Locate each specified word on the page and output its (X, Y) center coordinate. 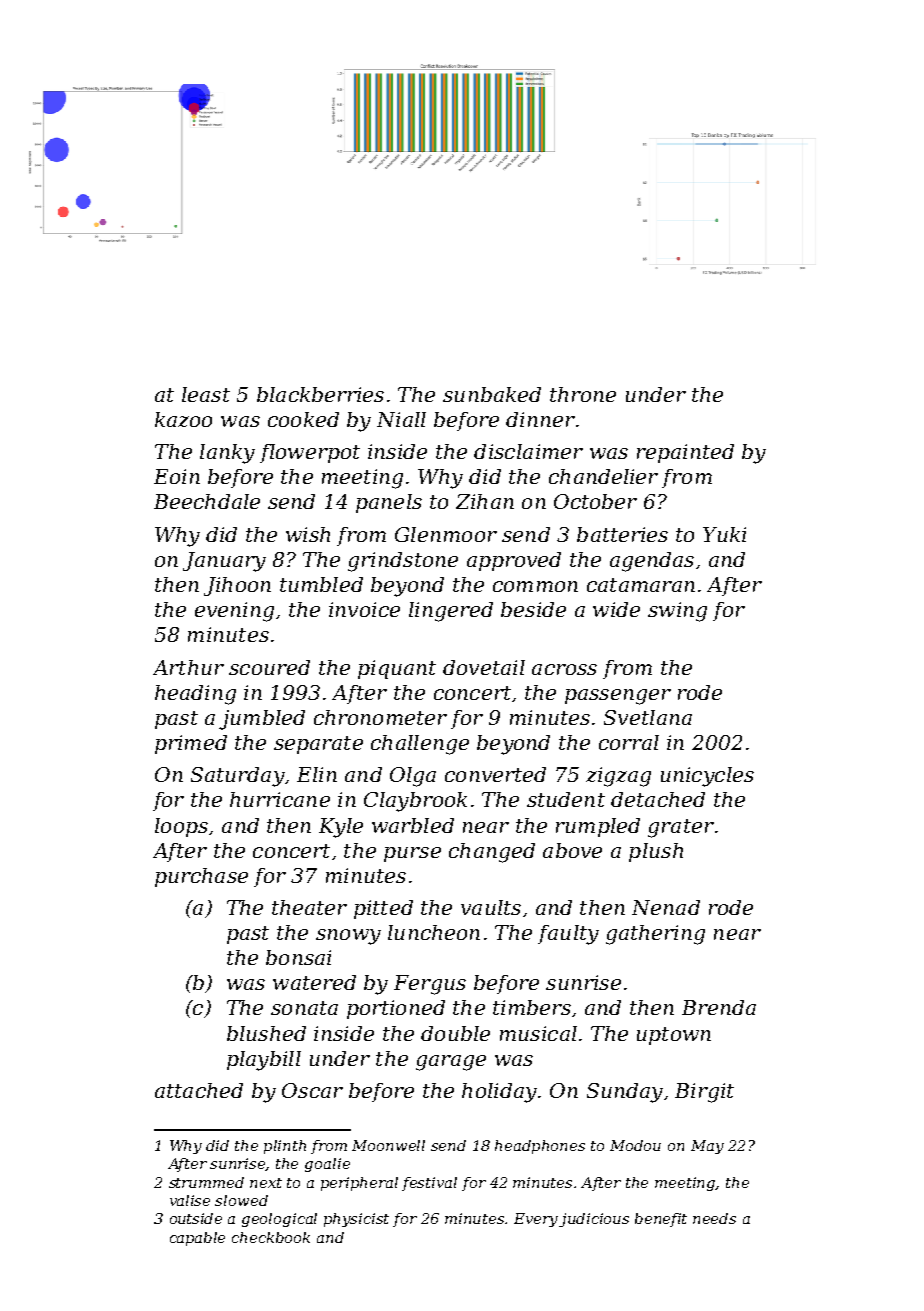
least (206, 394)
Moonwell (388, 1145)
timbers (532, 1007)
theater (309, 907)
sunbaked (492, 394)
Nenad (666, 907)
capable (197, 1239)
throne (583, 394)
